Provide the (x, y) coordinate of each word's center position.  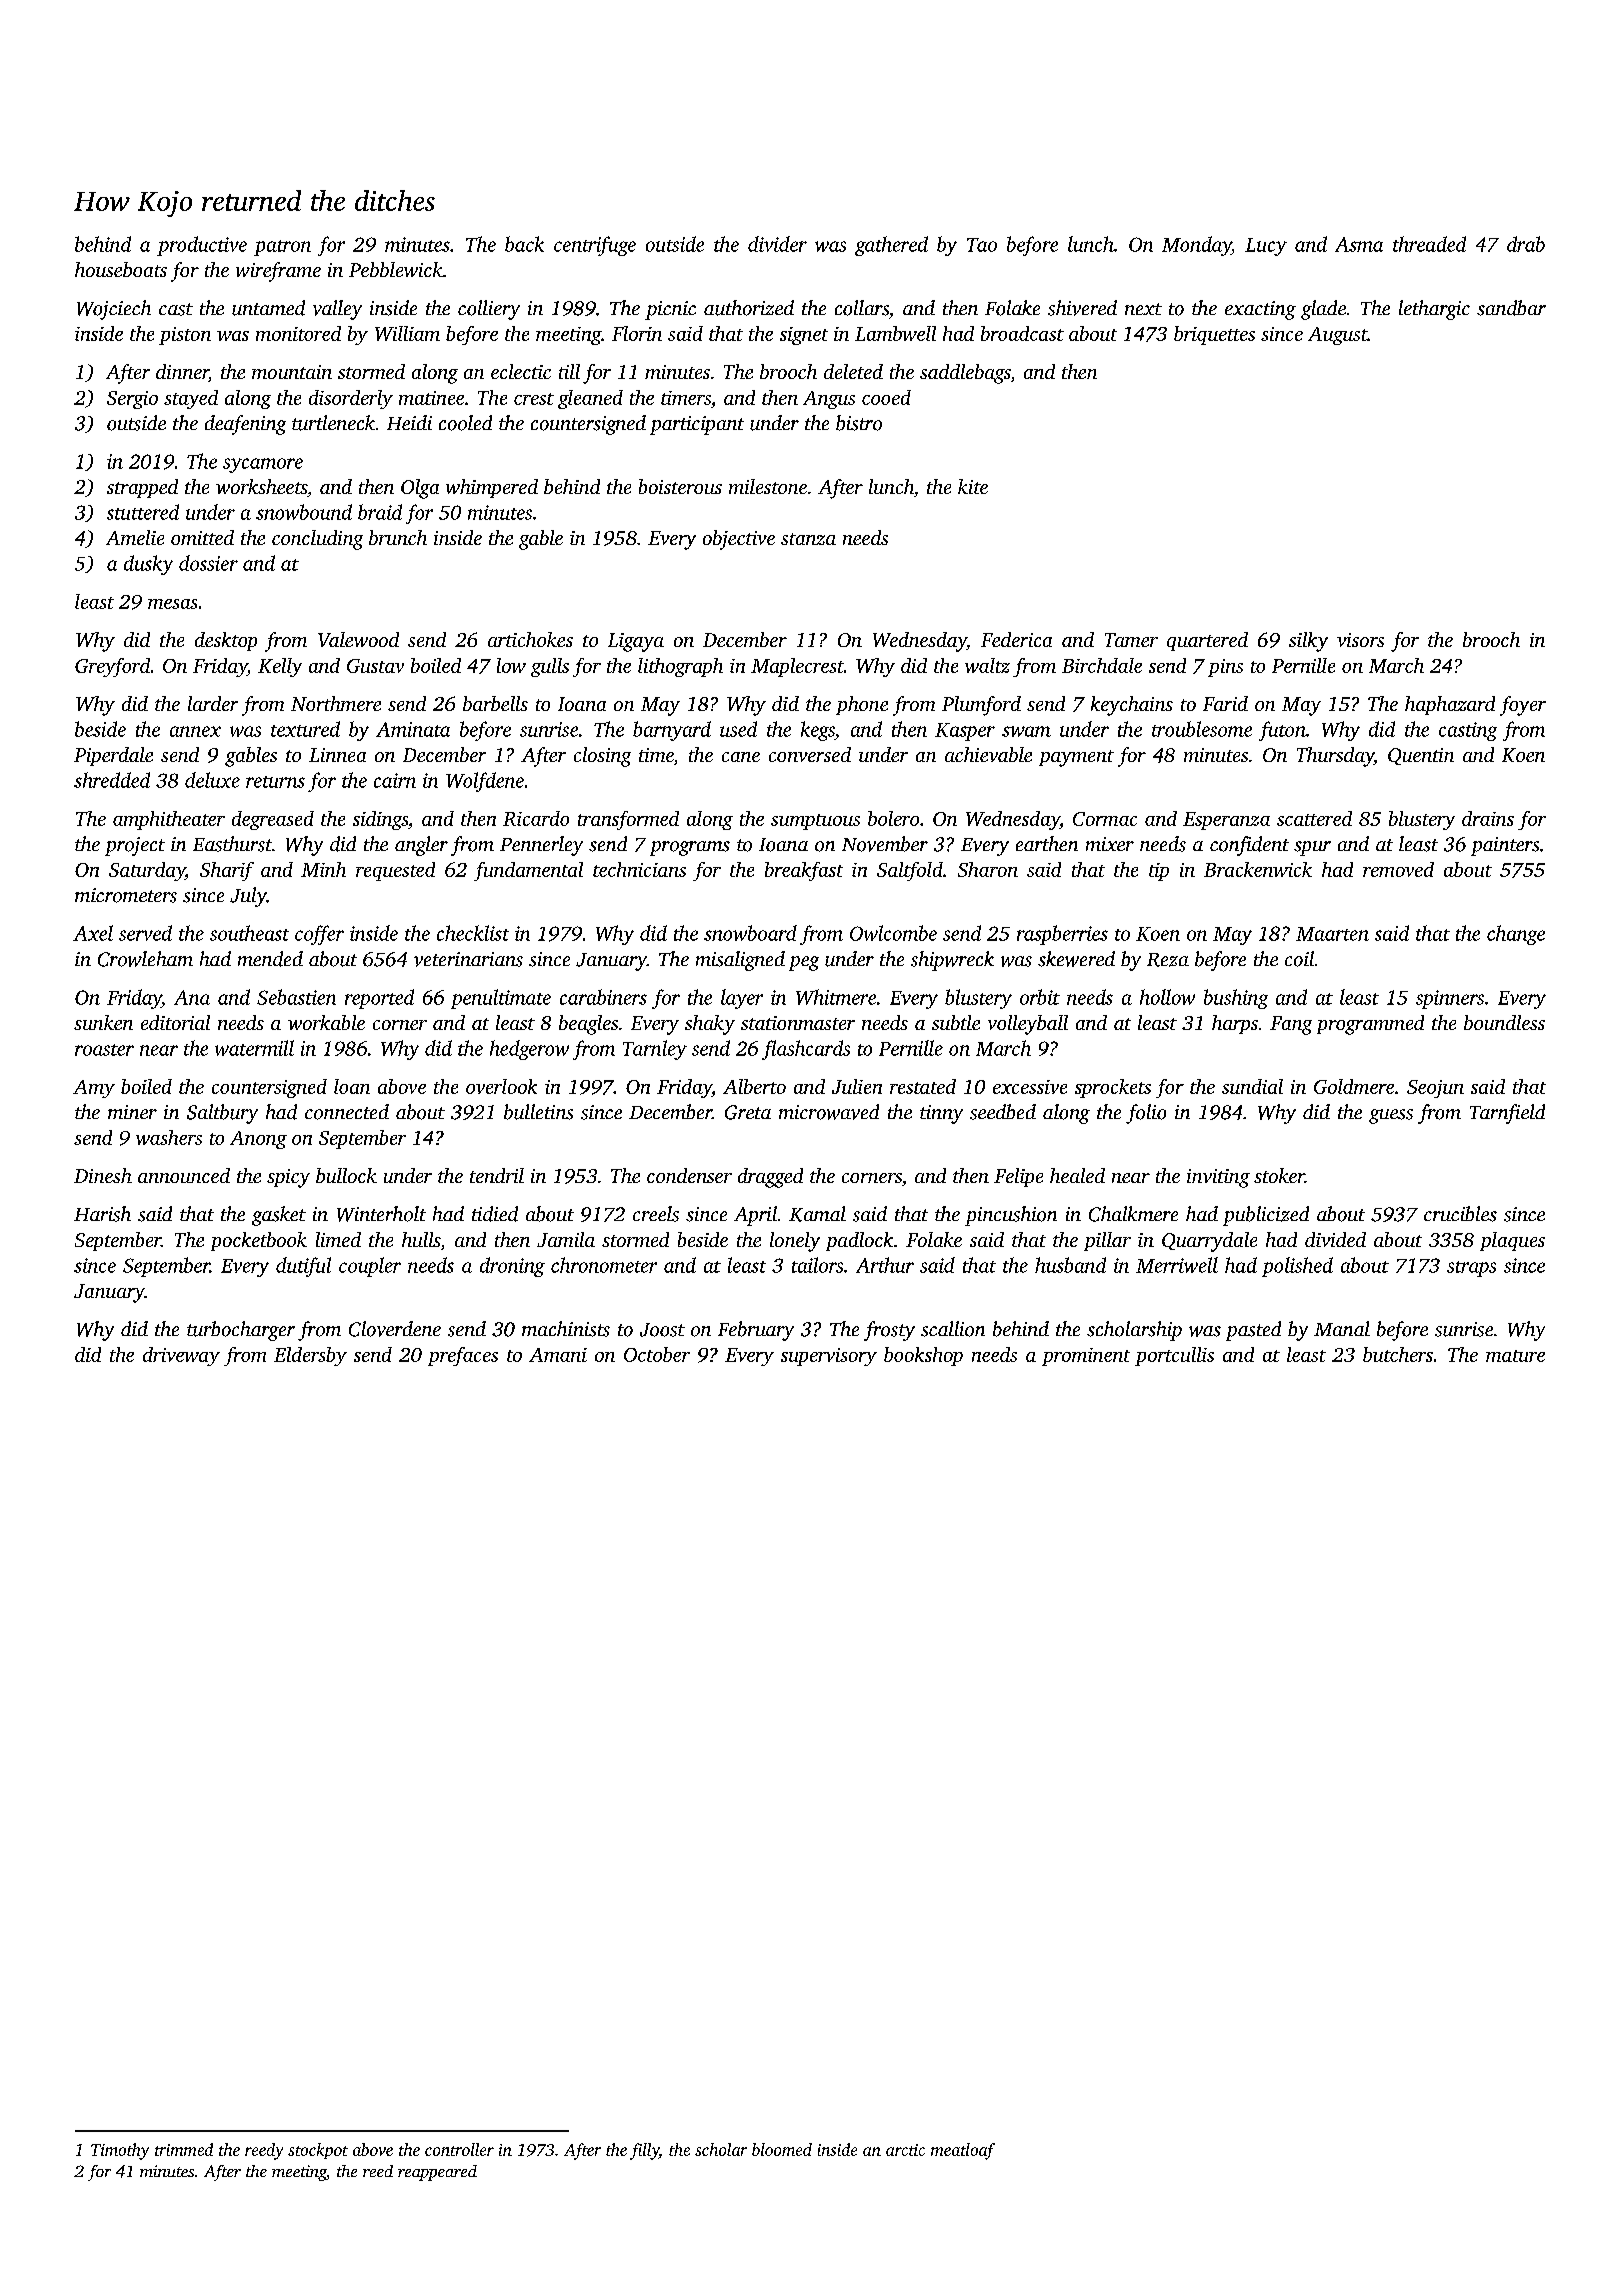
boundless (1504, 1022)
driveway (181, 1356)
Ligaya (636, 642)
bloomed (782, 2149)
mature (1515, 1356)
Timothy (120, 2151)
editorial (175, 1022)
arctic (905, 2150)
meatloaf (963, 2151)
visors (1360, 640)
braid (380, 512)
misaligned (740, 961)
